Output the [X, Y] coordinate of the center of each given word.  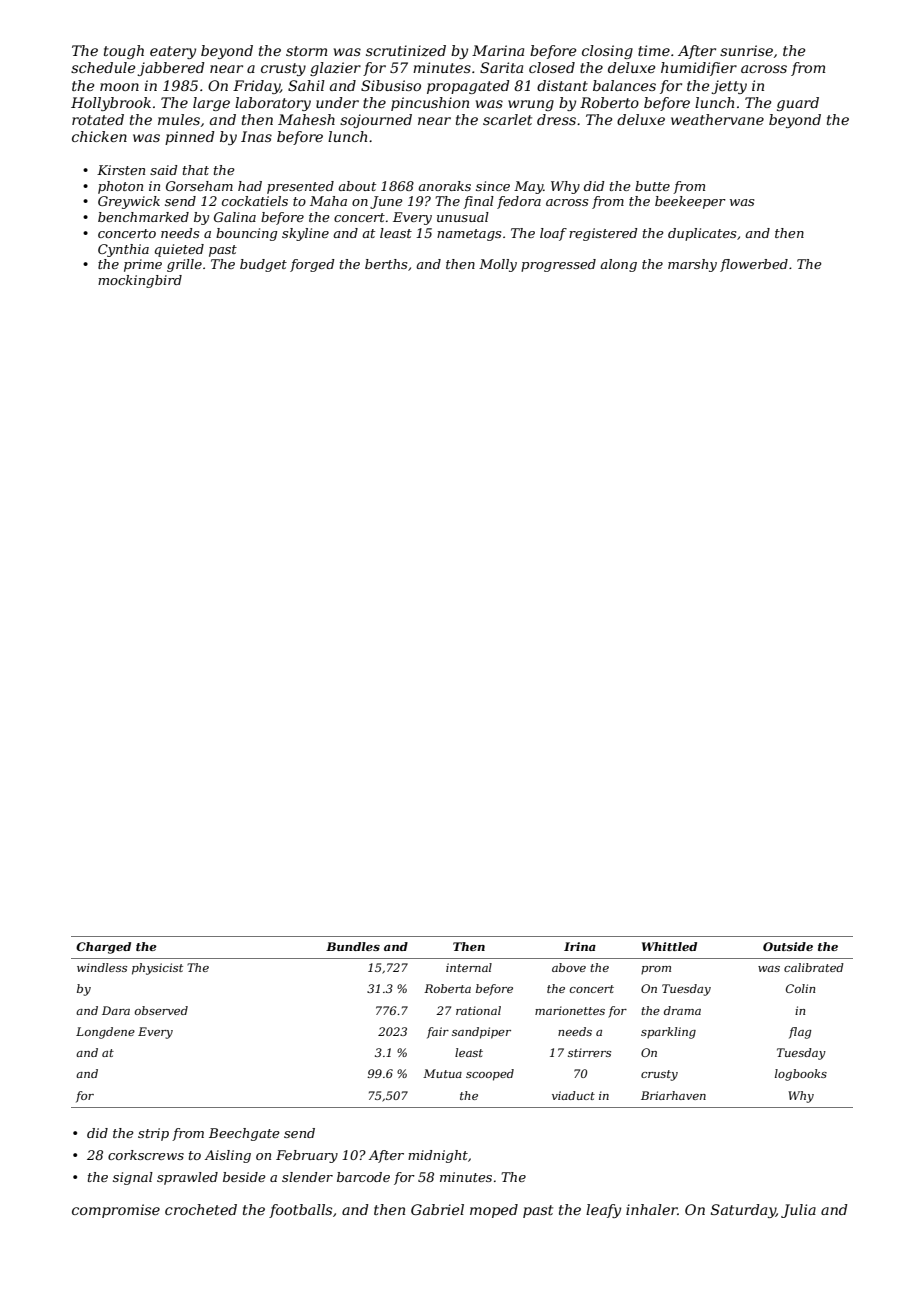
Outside [788, 946]
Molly [498, 265]
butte [652, 186]
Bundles [353, 946]
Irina [580, 946]
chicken [99, 136]
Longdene [105, 1033]
